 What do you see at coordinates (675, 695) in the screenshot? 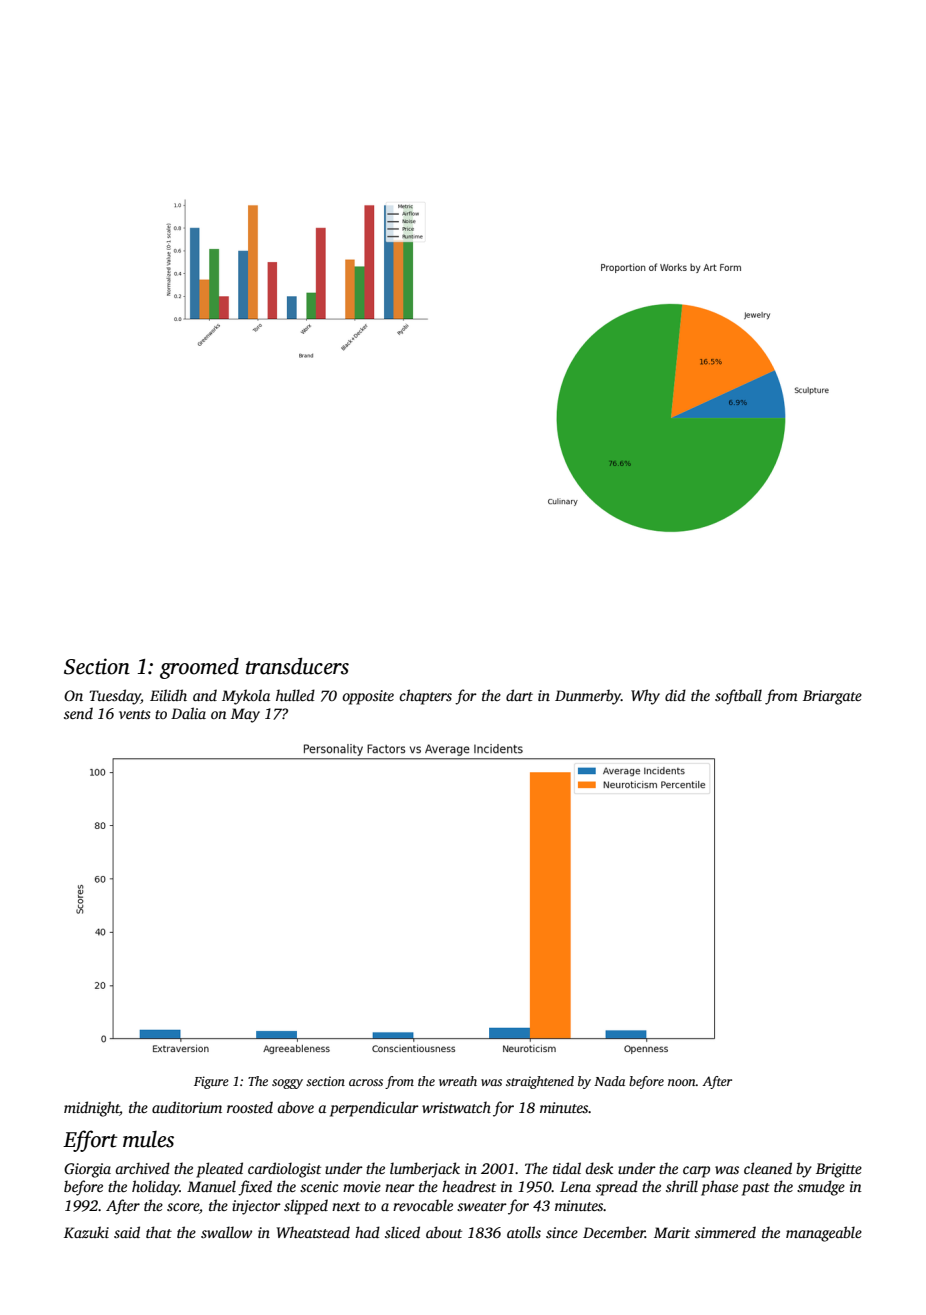
I see `did` at bounding box center [675, 695].
